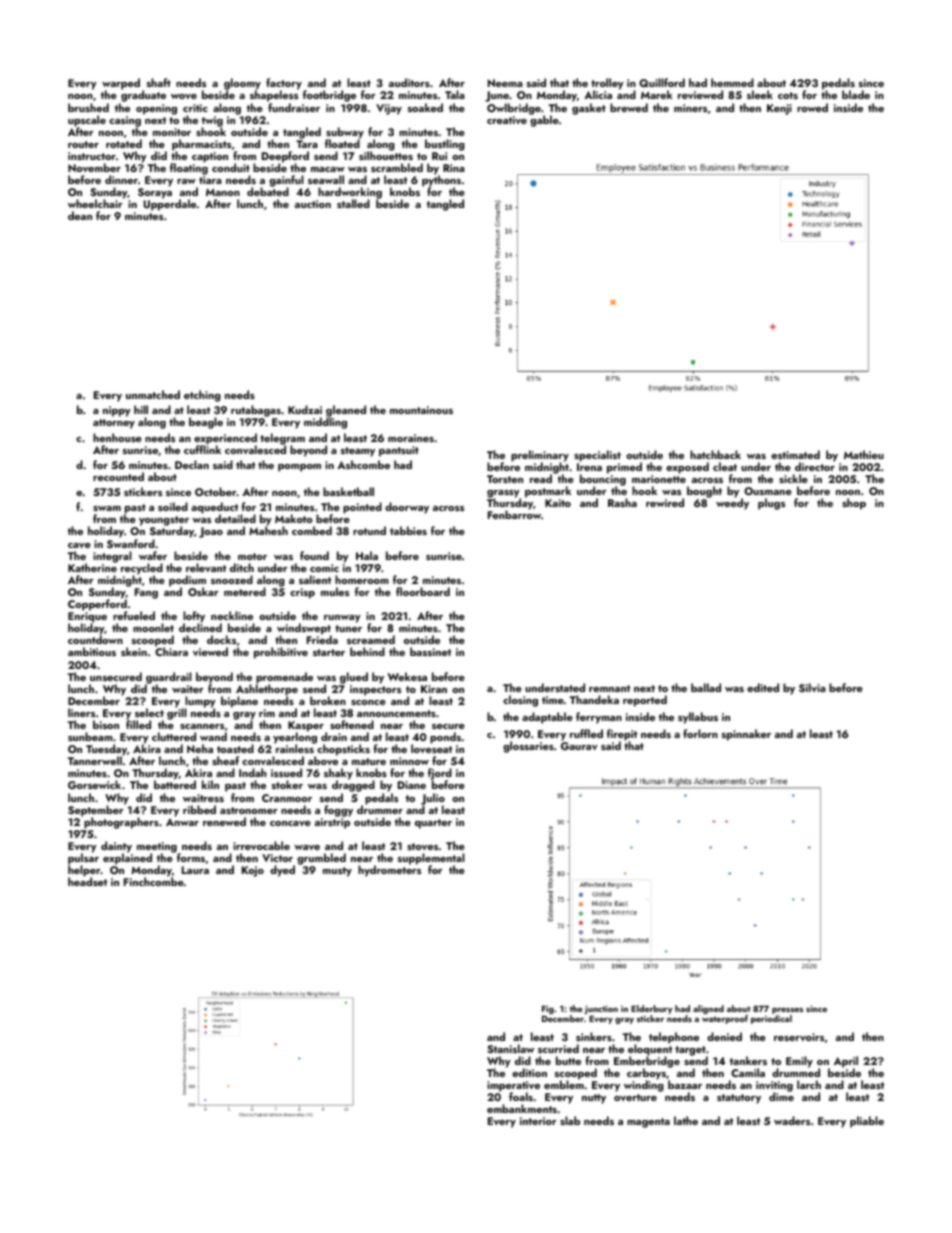 The height and width of the screenshot is (1233, 952). What do you see at coordinates (421, 410) in the screenshot?
I see `mountainous` at bounding box center [421, 410].
